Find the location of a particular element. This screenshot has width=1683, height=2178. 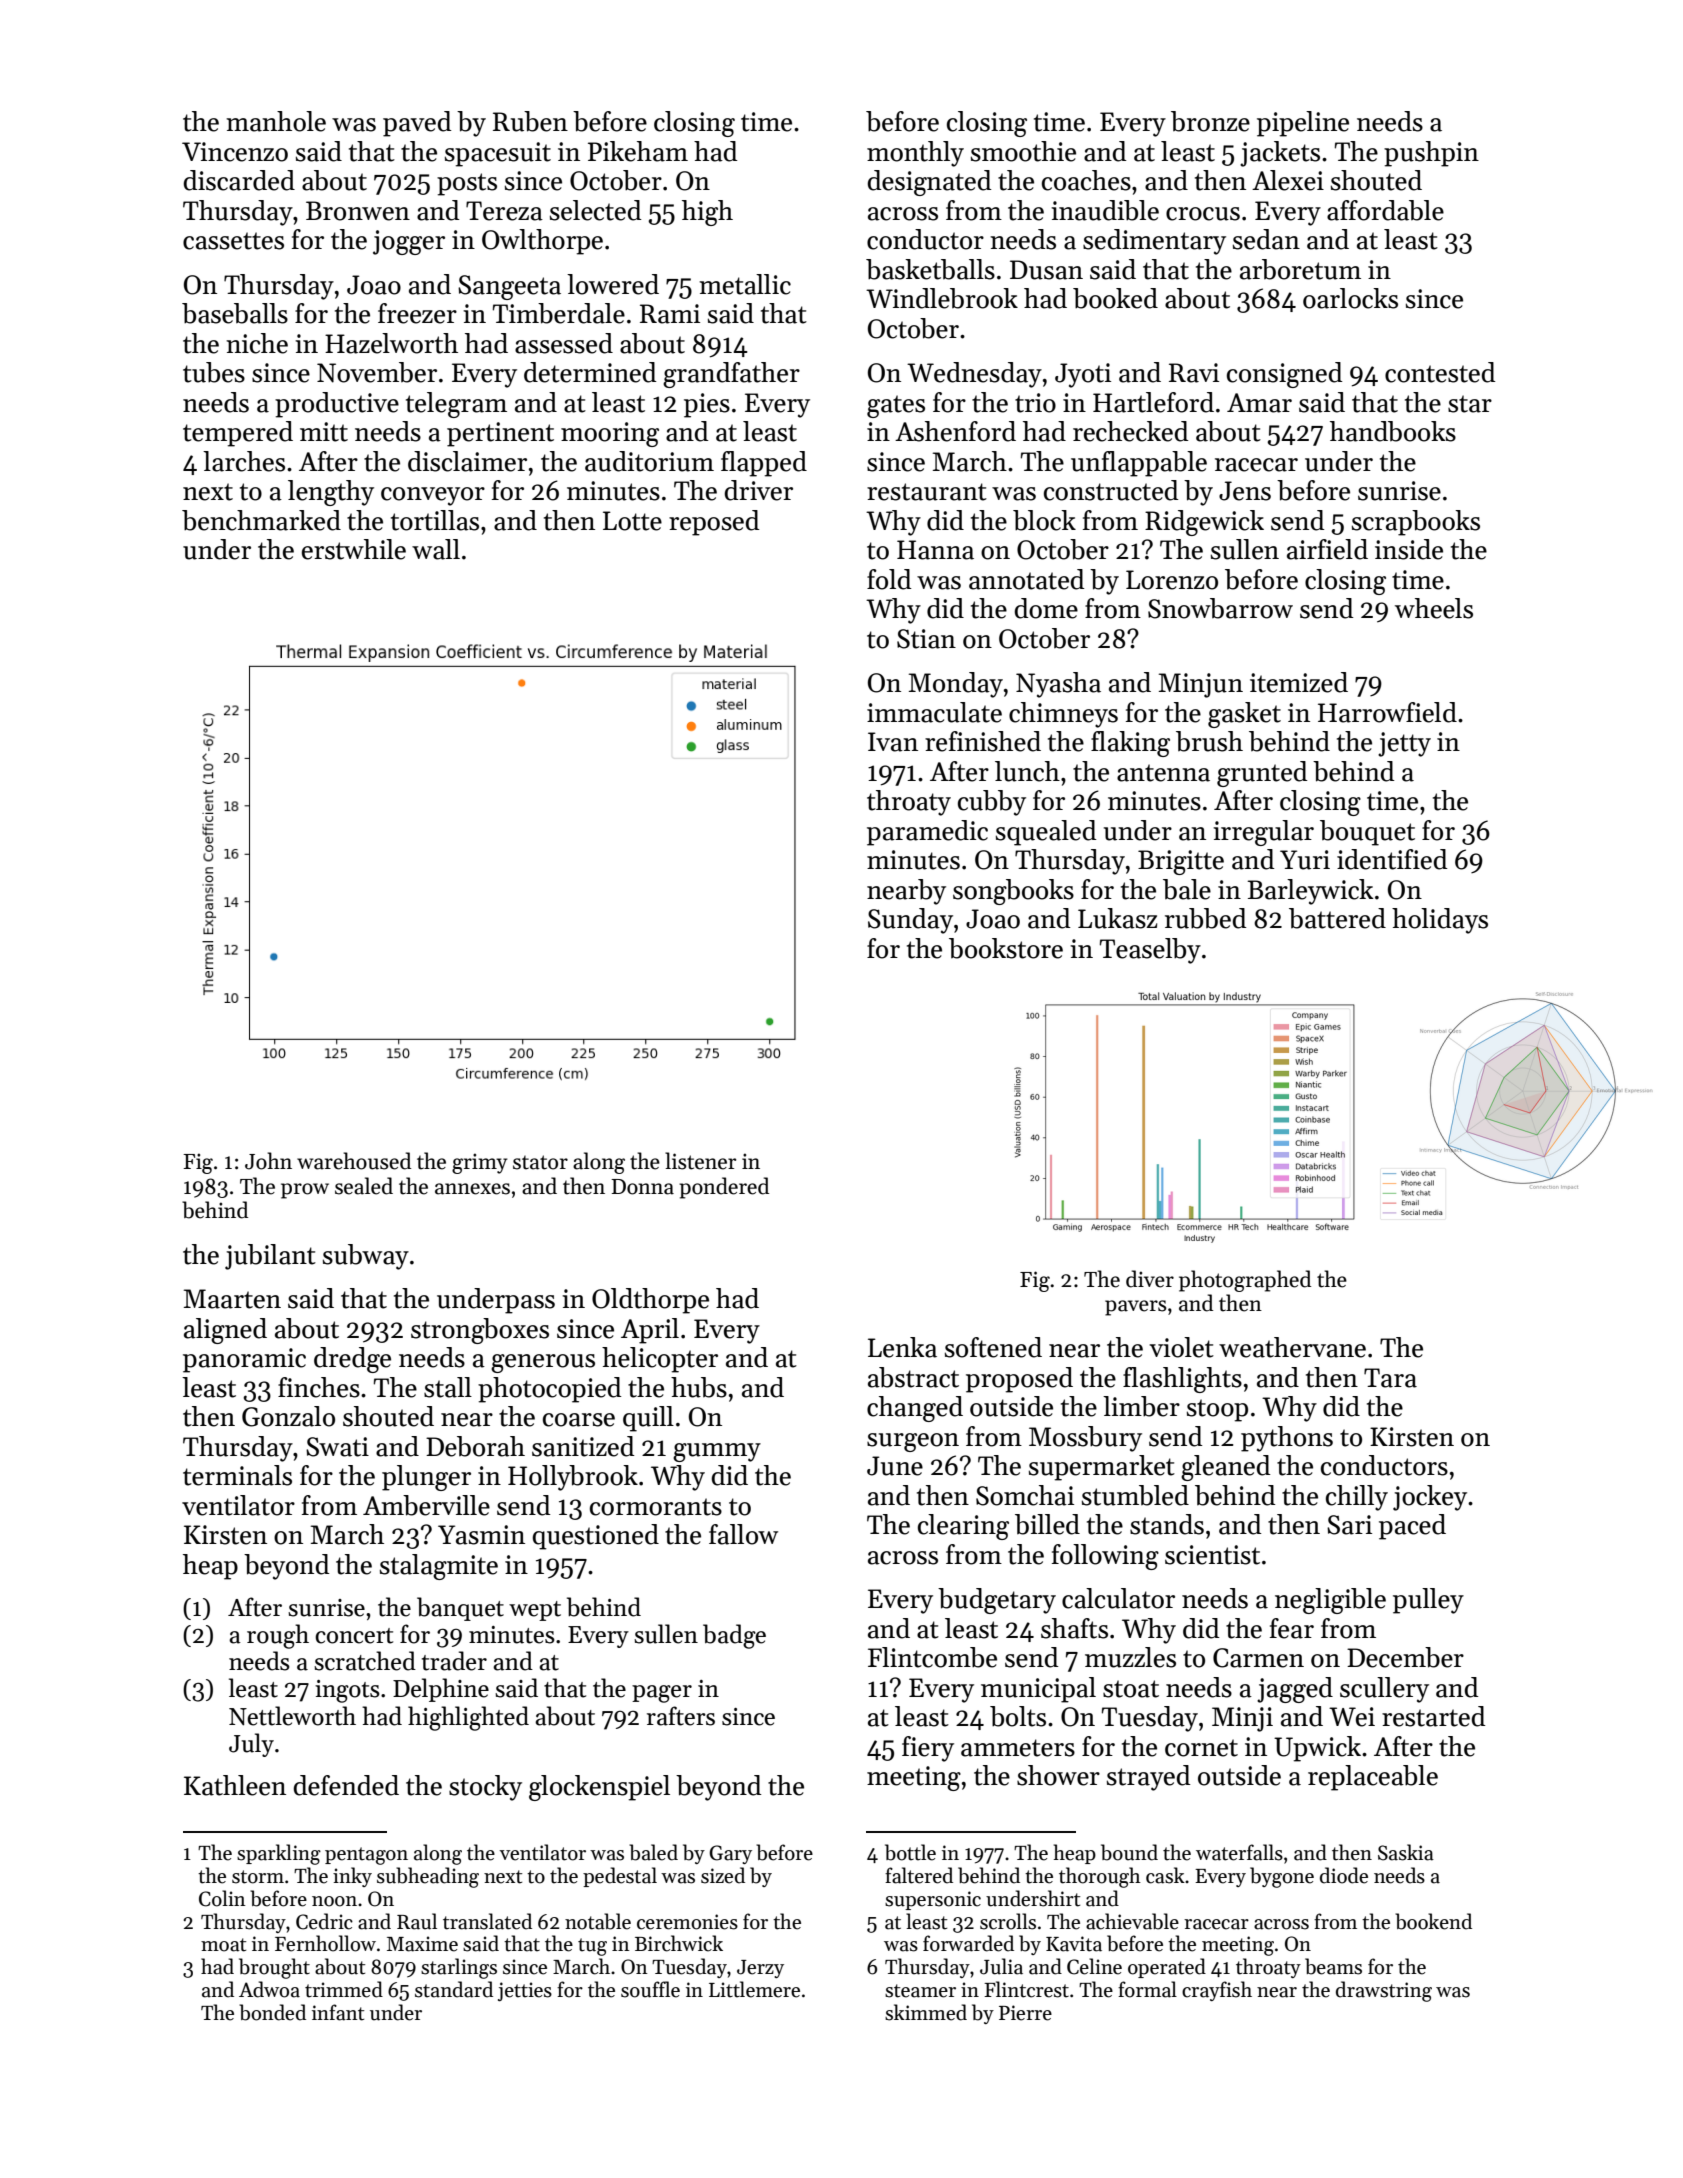

standard is located at coordinates (454, 1989).
